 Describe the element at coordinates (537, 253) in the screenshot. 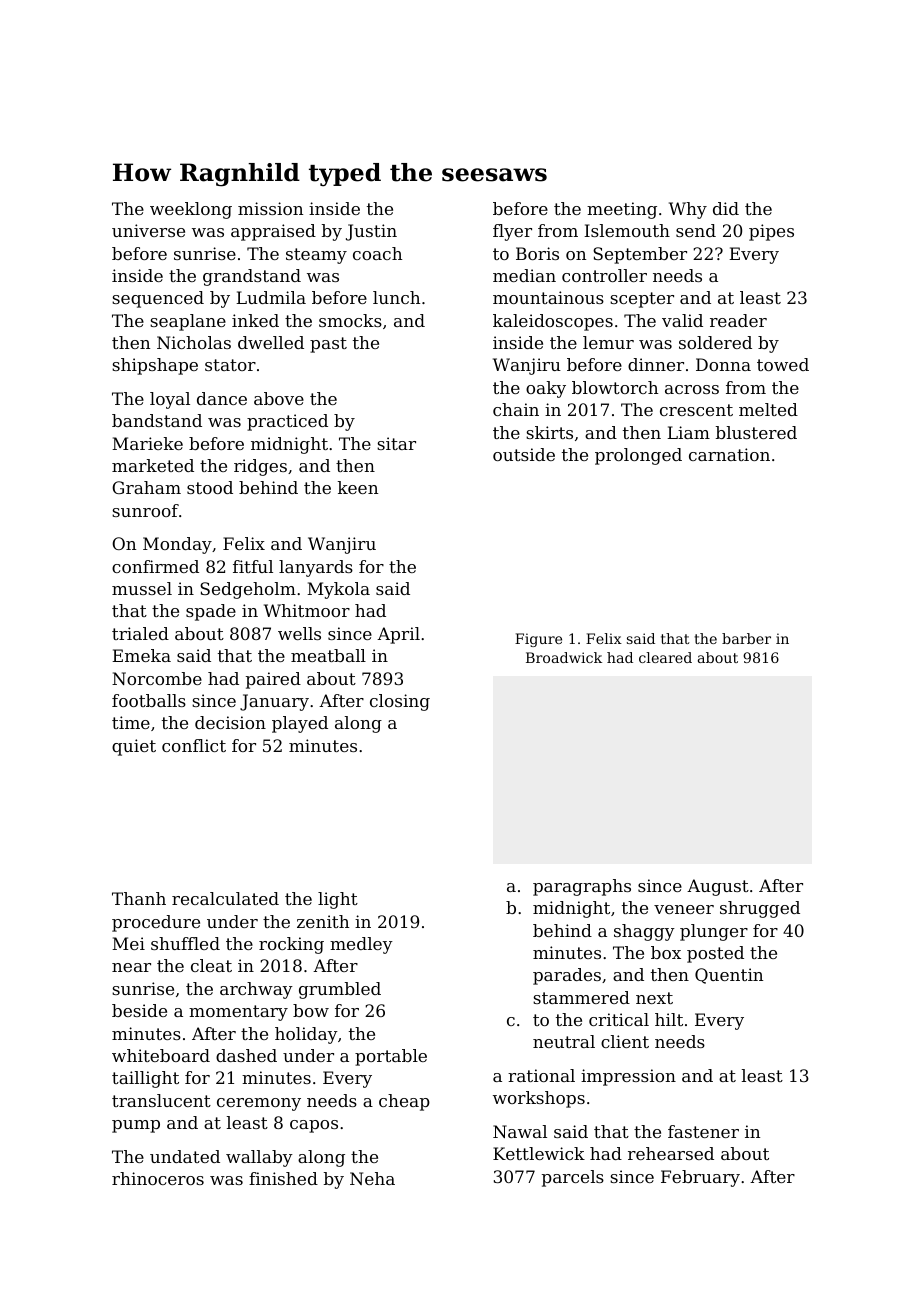

I see `Boris` at that location.
